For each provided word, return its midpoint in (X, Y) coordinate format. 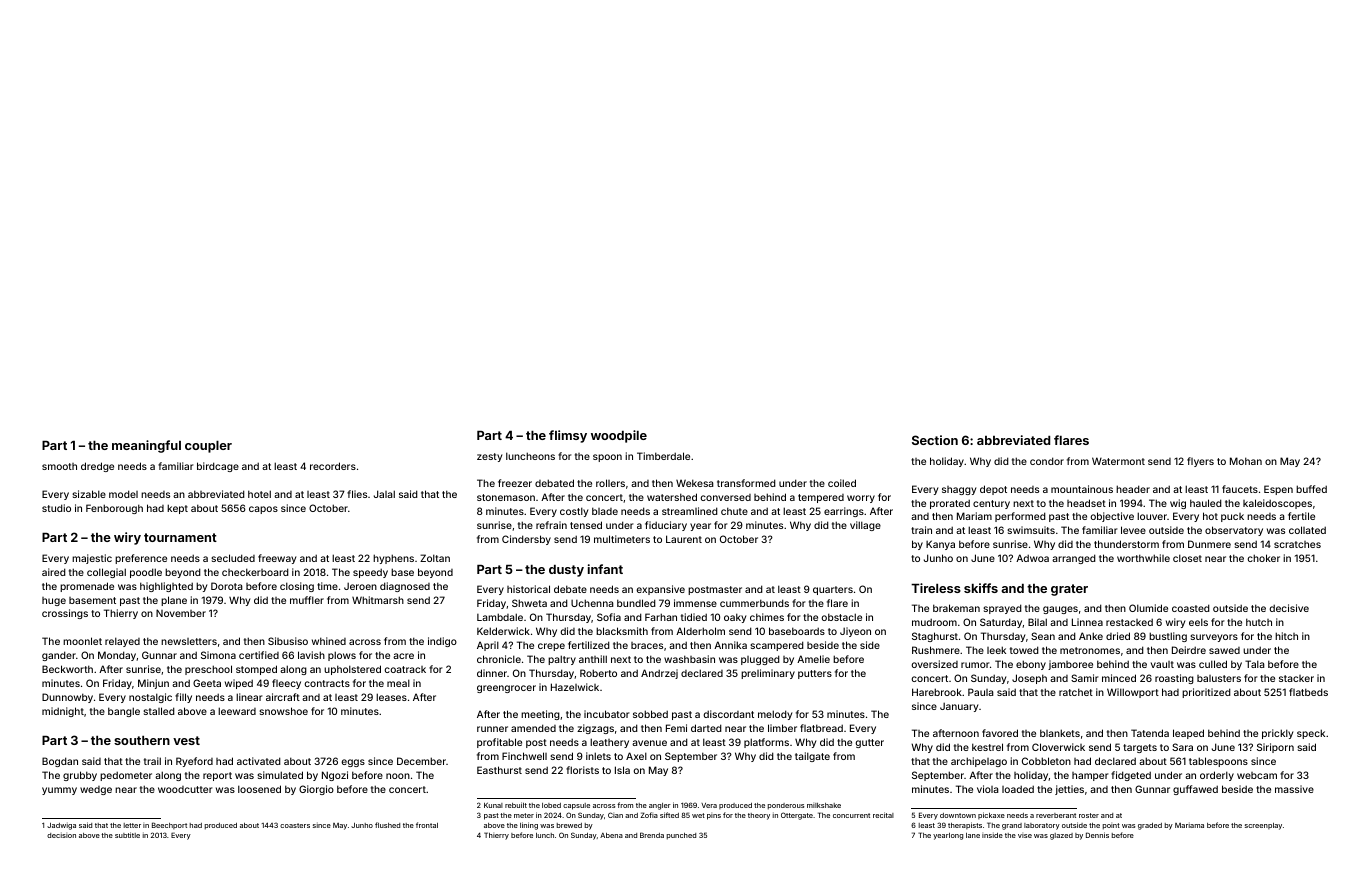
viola (988, 789)
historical (528, 589)
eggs (353, 763)
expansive (660, 590)
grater (1069, 590)
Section (935, 440)
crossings (65, 614)
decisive (1289, 608)
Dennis (1097, 835)
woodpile (619, 436)
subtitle (127, 835)
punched (681, 836)
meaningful (146, 446)
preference (141, 559)
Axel (636, 756)
